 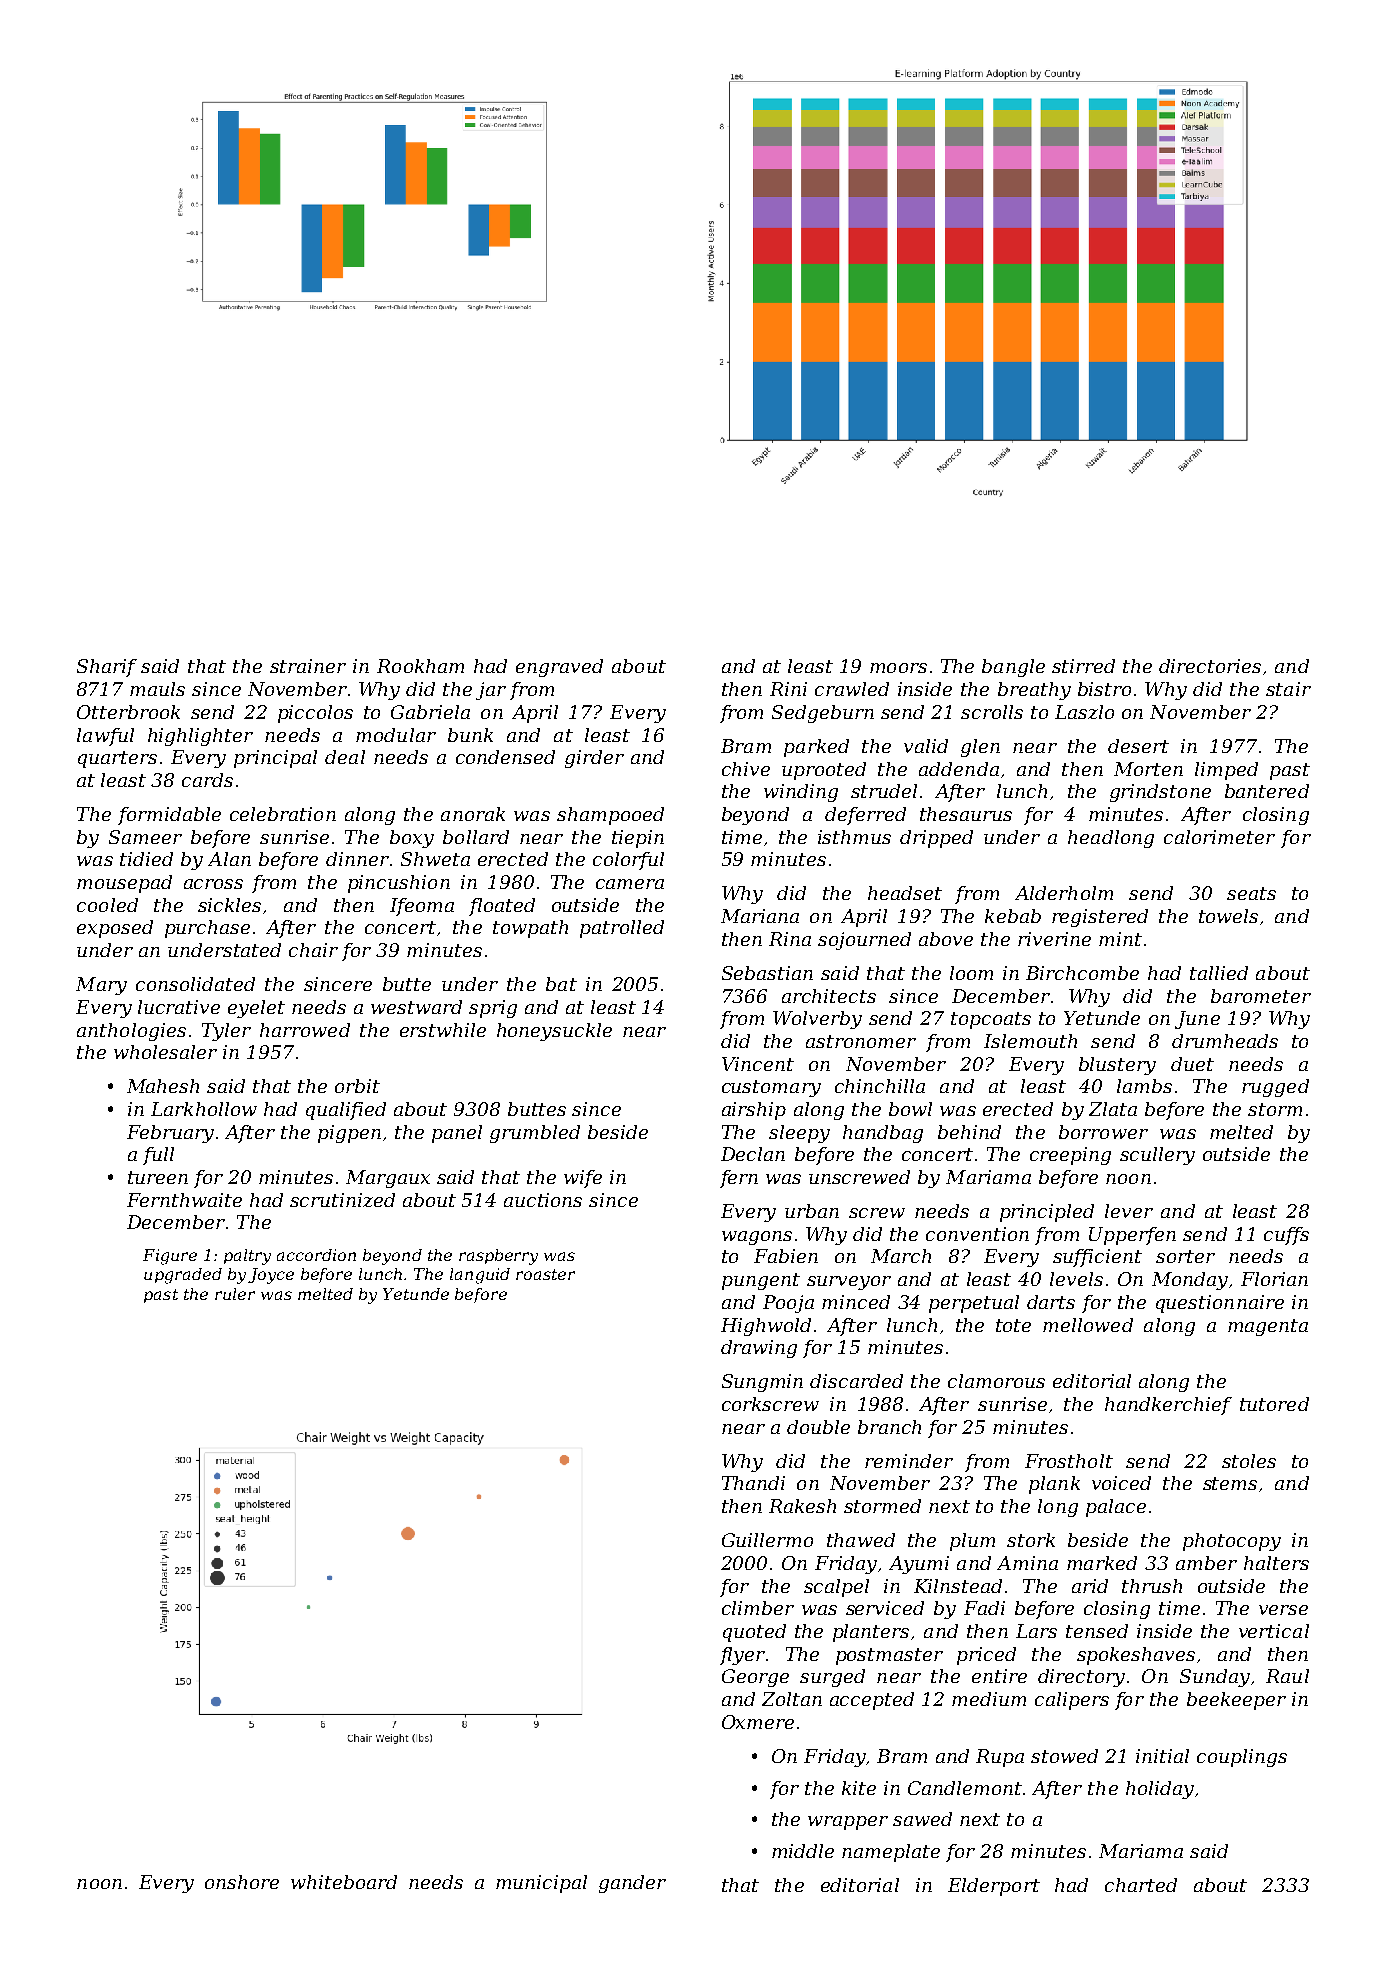 What do you see at coordinates (742, 1656) in the screenshot?
I see `flyer` at bounding box center [742, 1656].
